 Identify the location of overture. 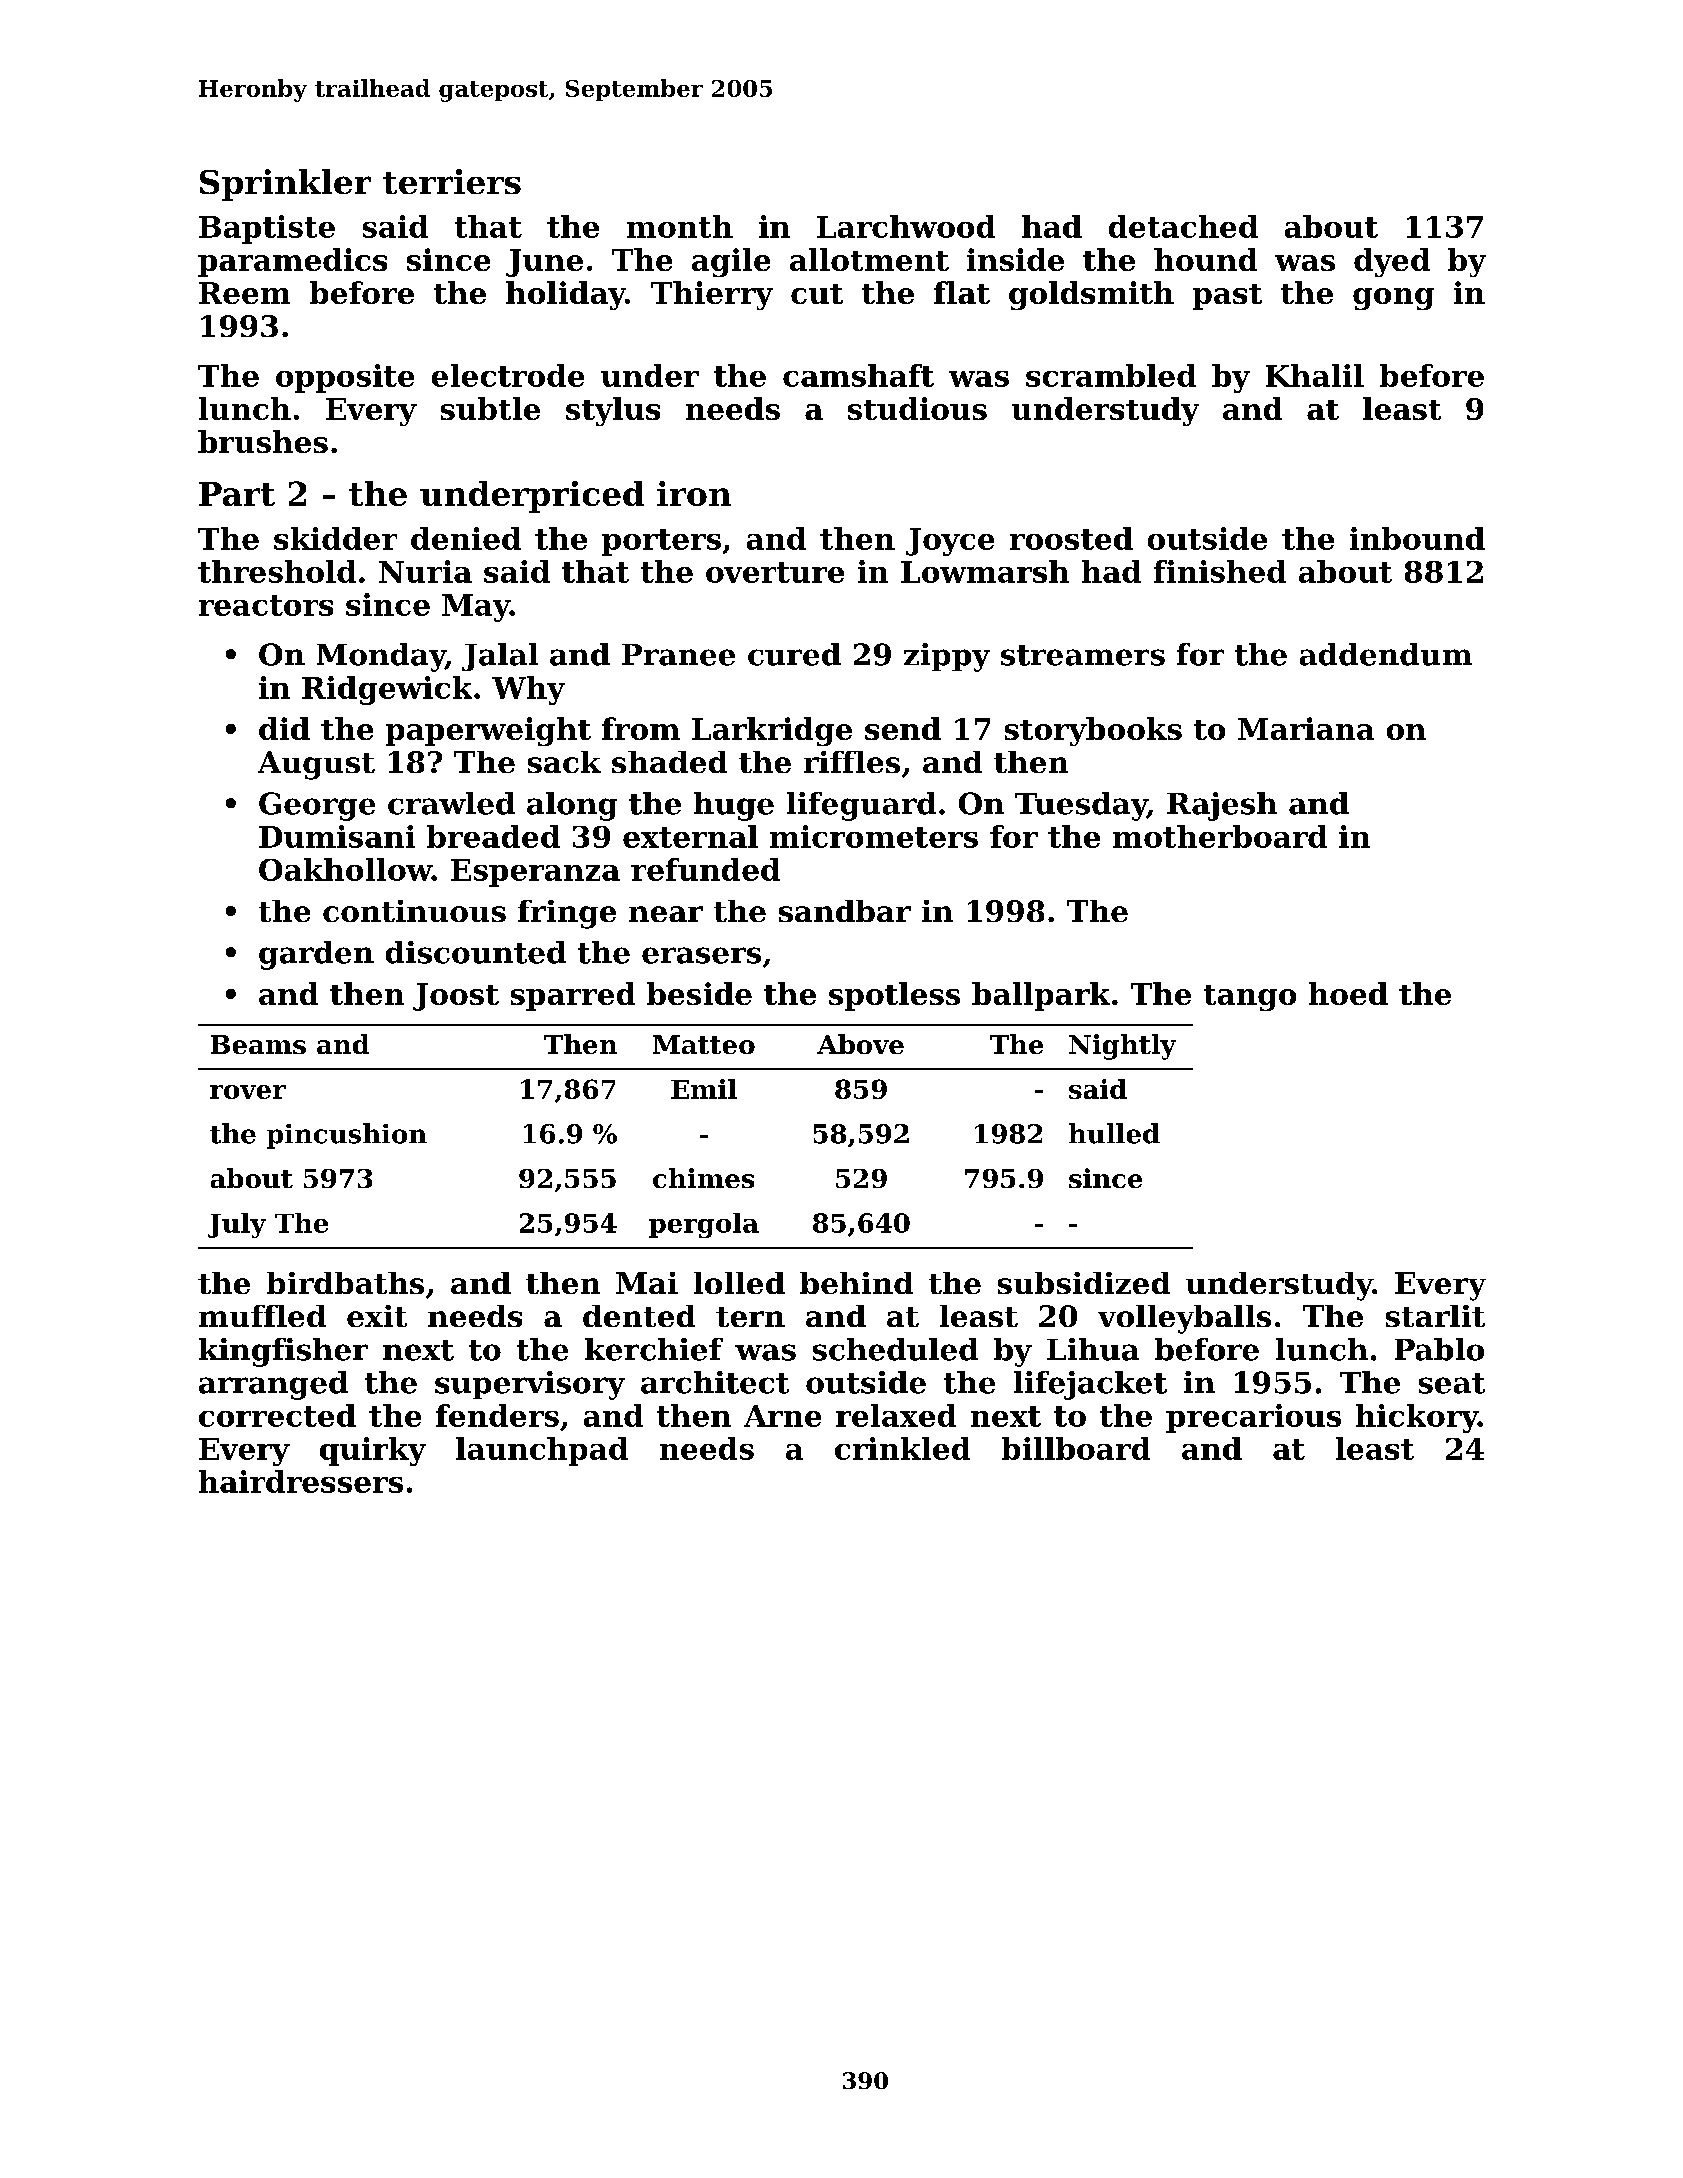
(775, 572).
